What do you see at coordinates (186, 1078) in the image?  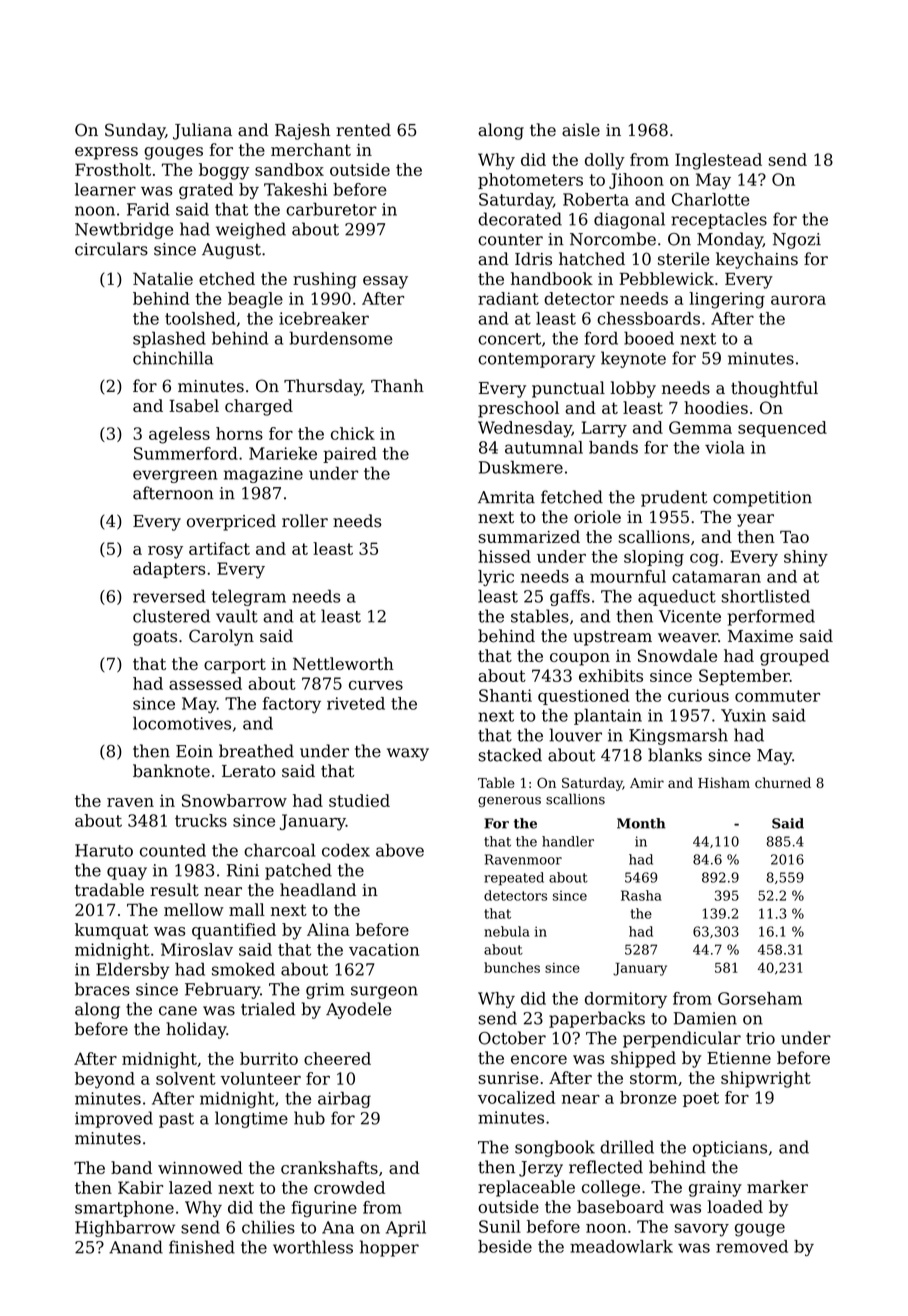 I see `solvent` at bounding box center [186, 1078].
